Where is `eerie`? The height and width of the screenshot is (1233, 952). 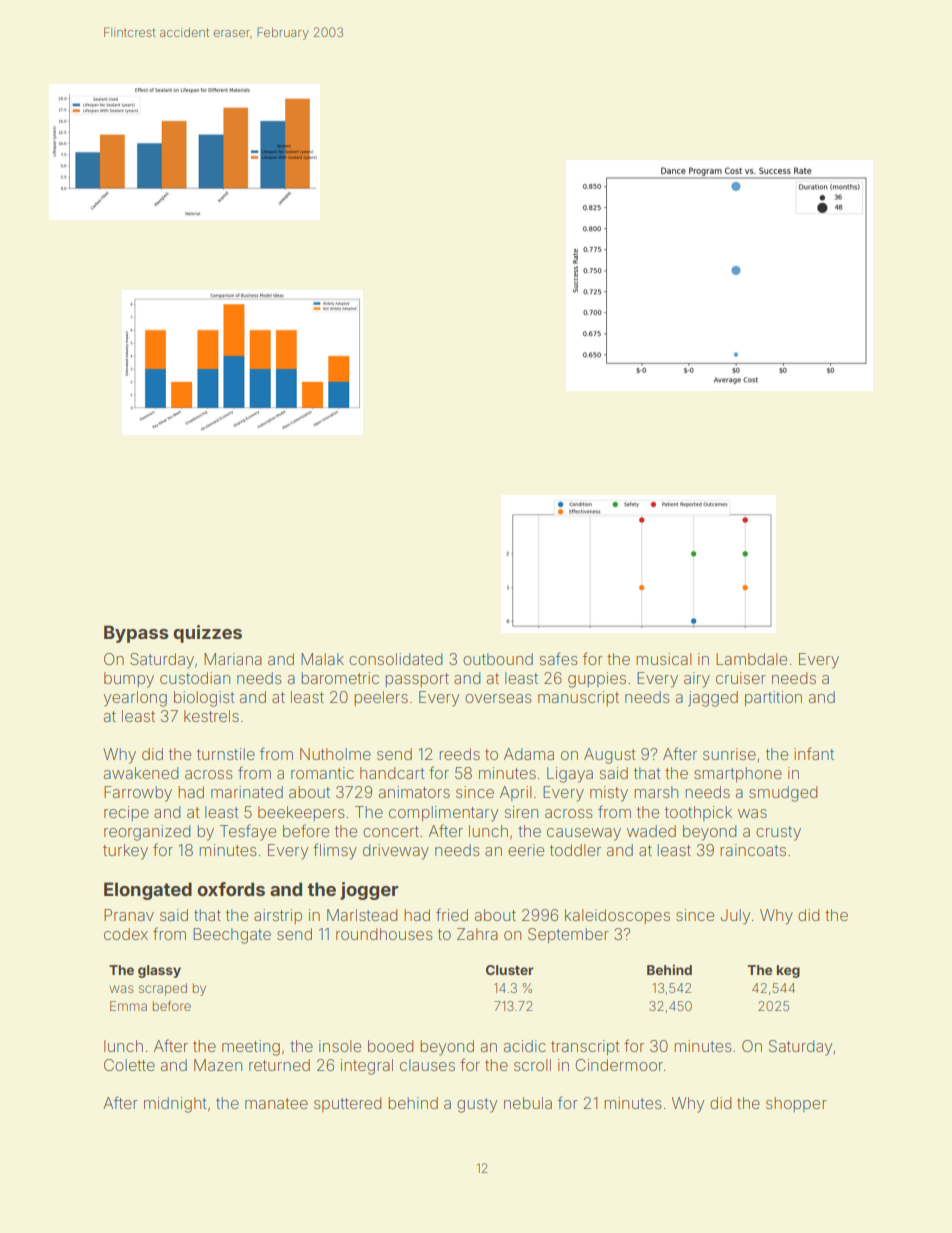
eerie is located at coordinates (526, 850).
